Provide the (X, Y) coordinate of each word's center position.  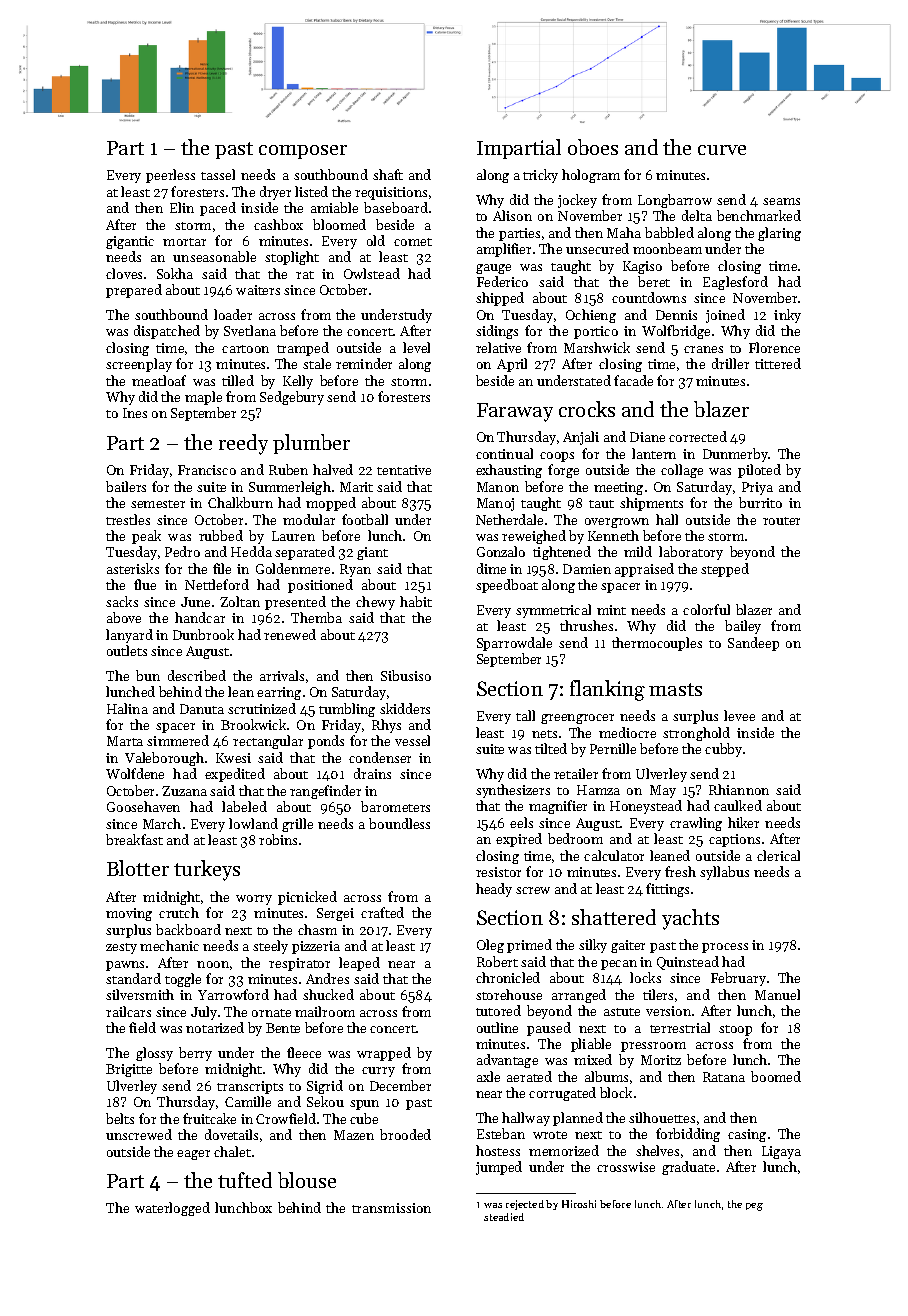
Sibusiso (406, 675)
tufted (245, 1180)
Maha (624, 232)
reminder (364, 363)
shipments (651, 504)
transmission (391, 1208)
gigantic (130, 242)
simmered (178, 740)
